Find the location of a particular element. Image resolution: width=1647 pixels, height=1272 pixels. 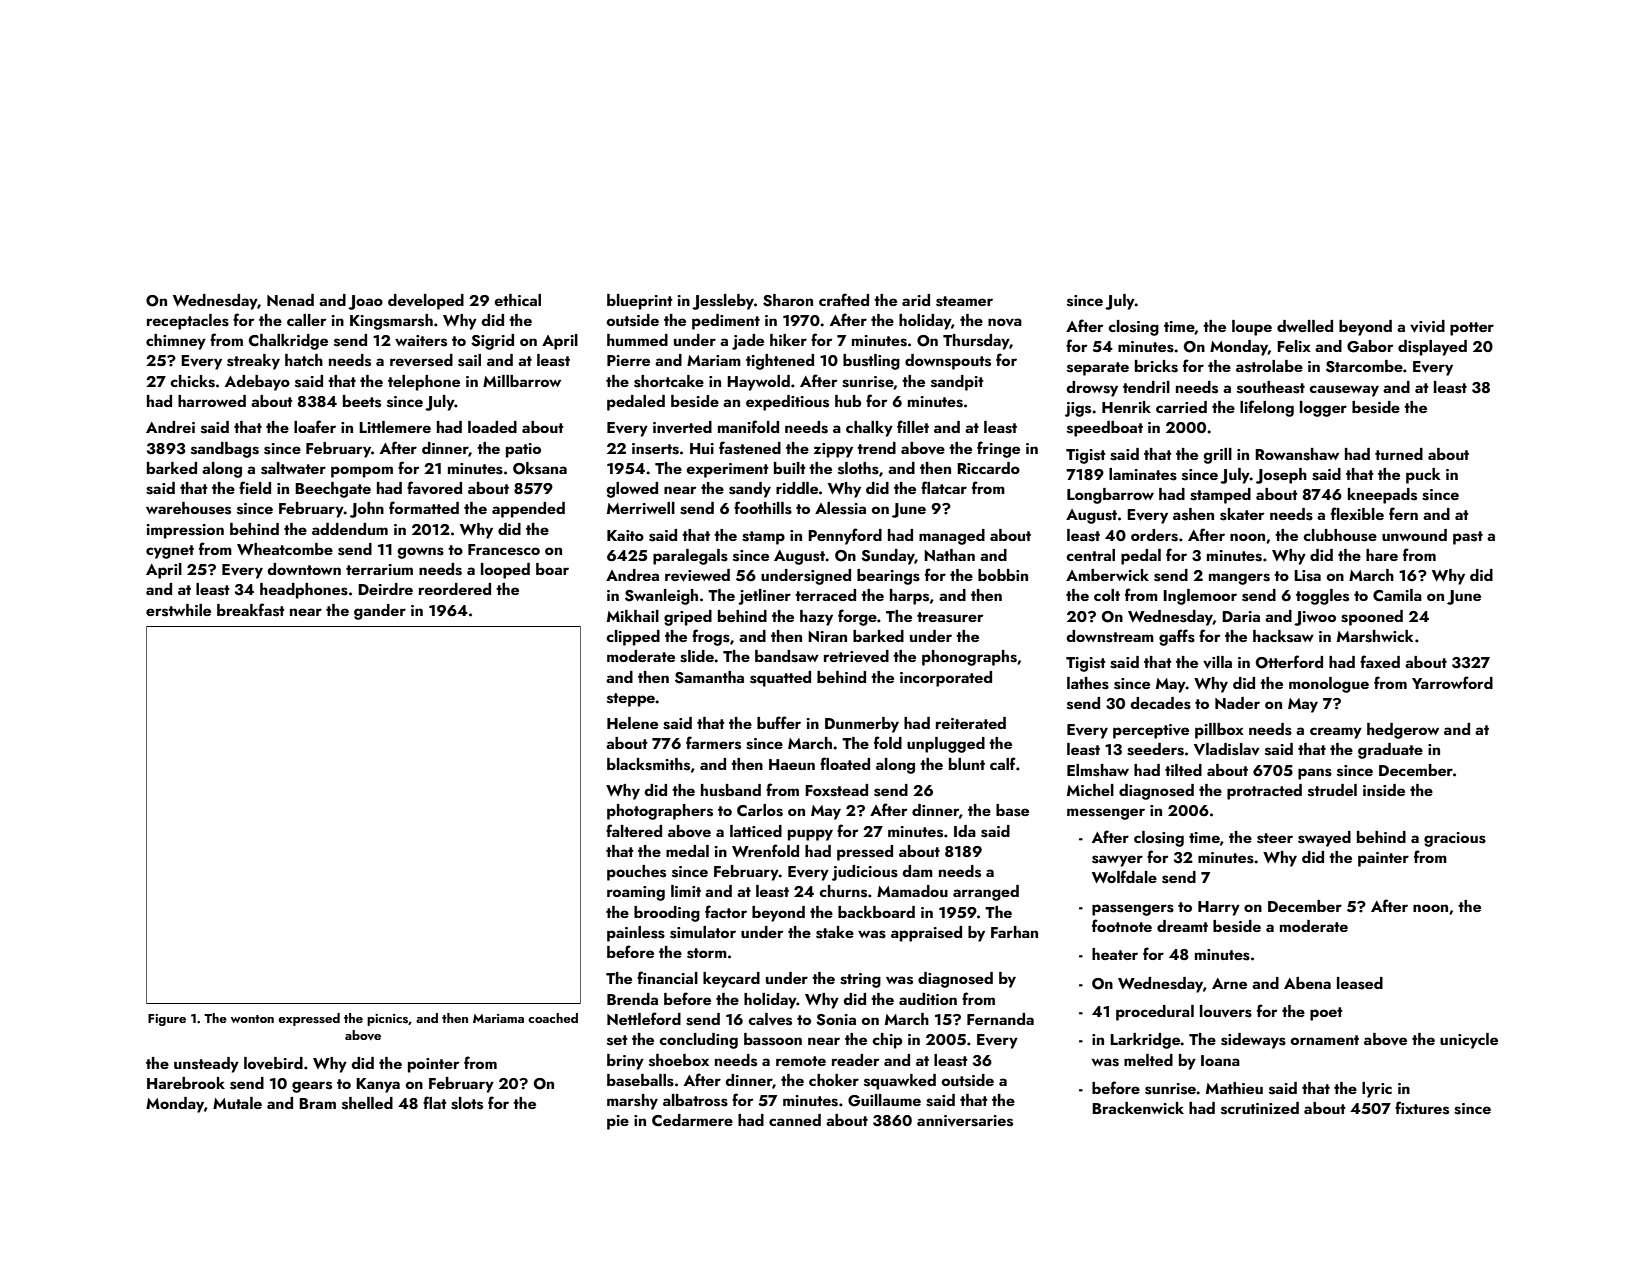

gracious is located at coordinates (1455, 839).
